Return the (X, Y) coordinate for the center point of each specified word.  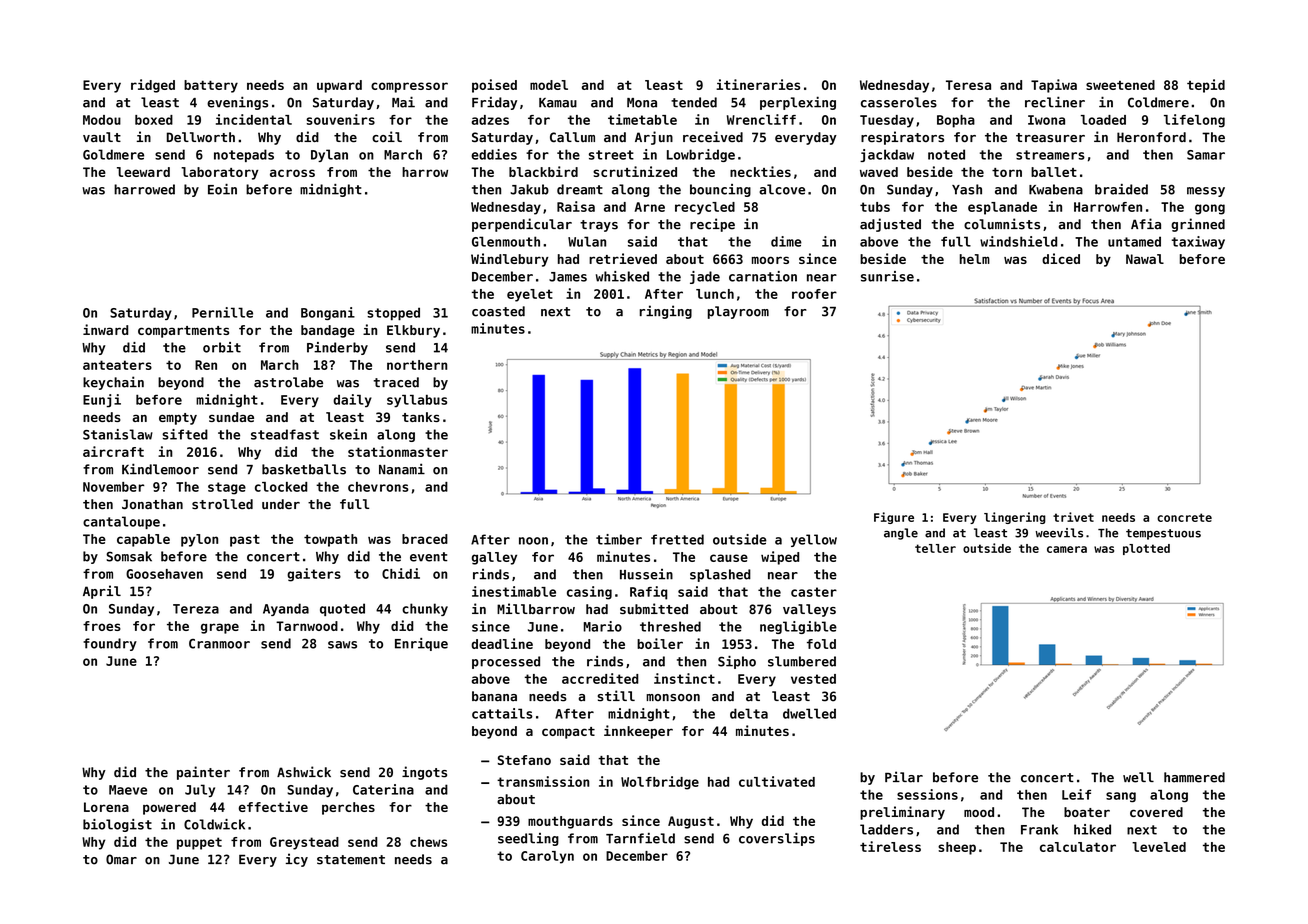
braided (1121, 189)
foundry (110, 644)
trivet (1073, 517)
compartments (183, 332)
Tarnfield (640, 838)
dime (786, 241)
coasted (498, 311)
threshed (670, 626)
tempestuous (1163, 534)
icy (297, 860)
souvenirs (340, 119)
